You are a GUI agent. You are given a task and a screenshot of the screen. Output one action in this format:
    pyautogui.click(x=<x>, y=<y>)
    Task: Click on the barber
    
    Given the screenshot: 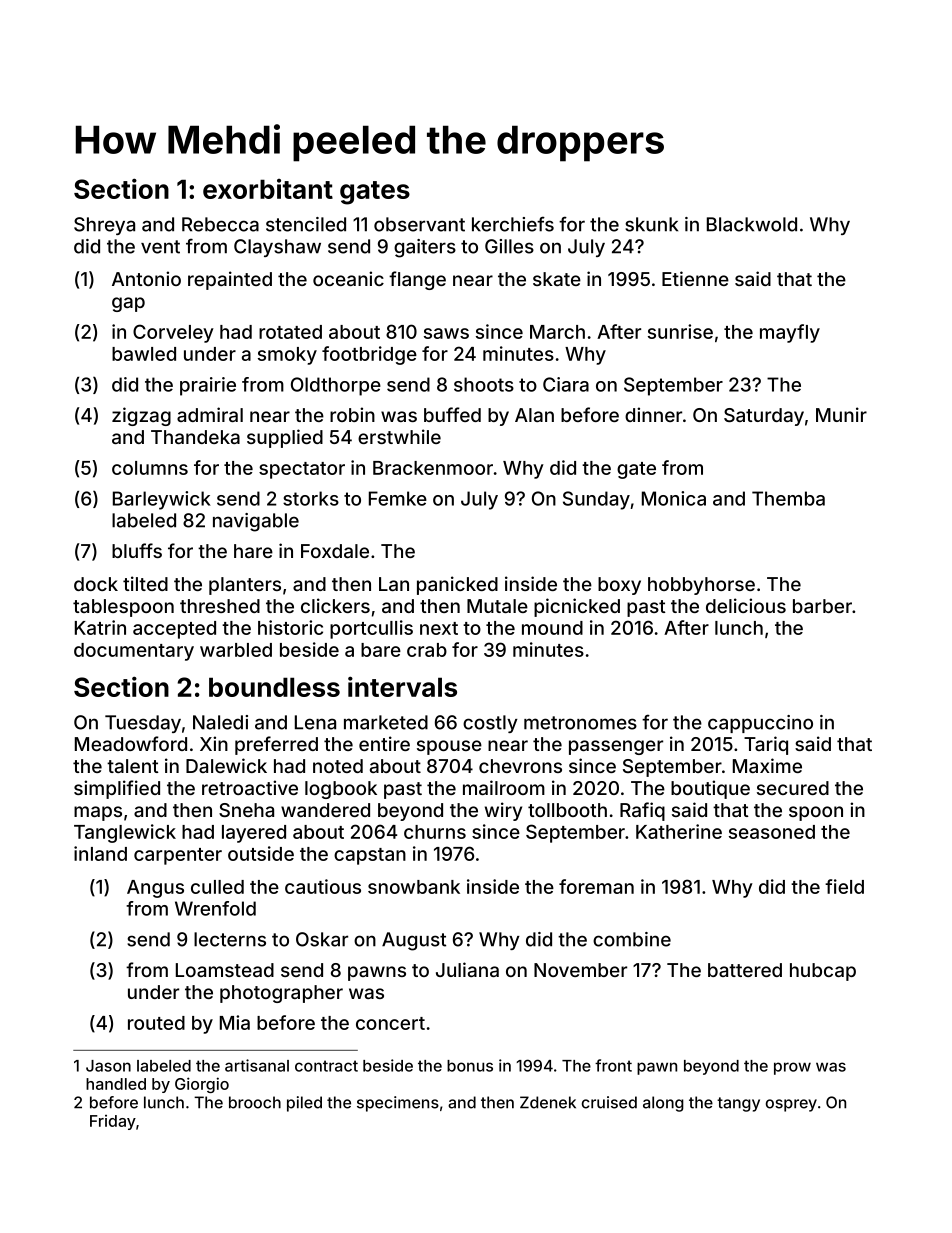 What is the action you would take?
    pyautogui.click(x=822, y=606)
